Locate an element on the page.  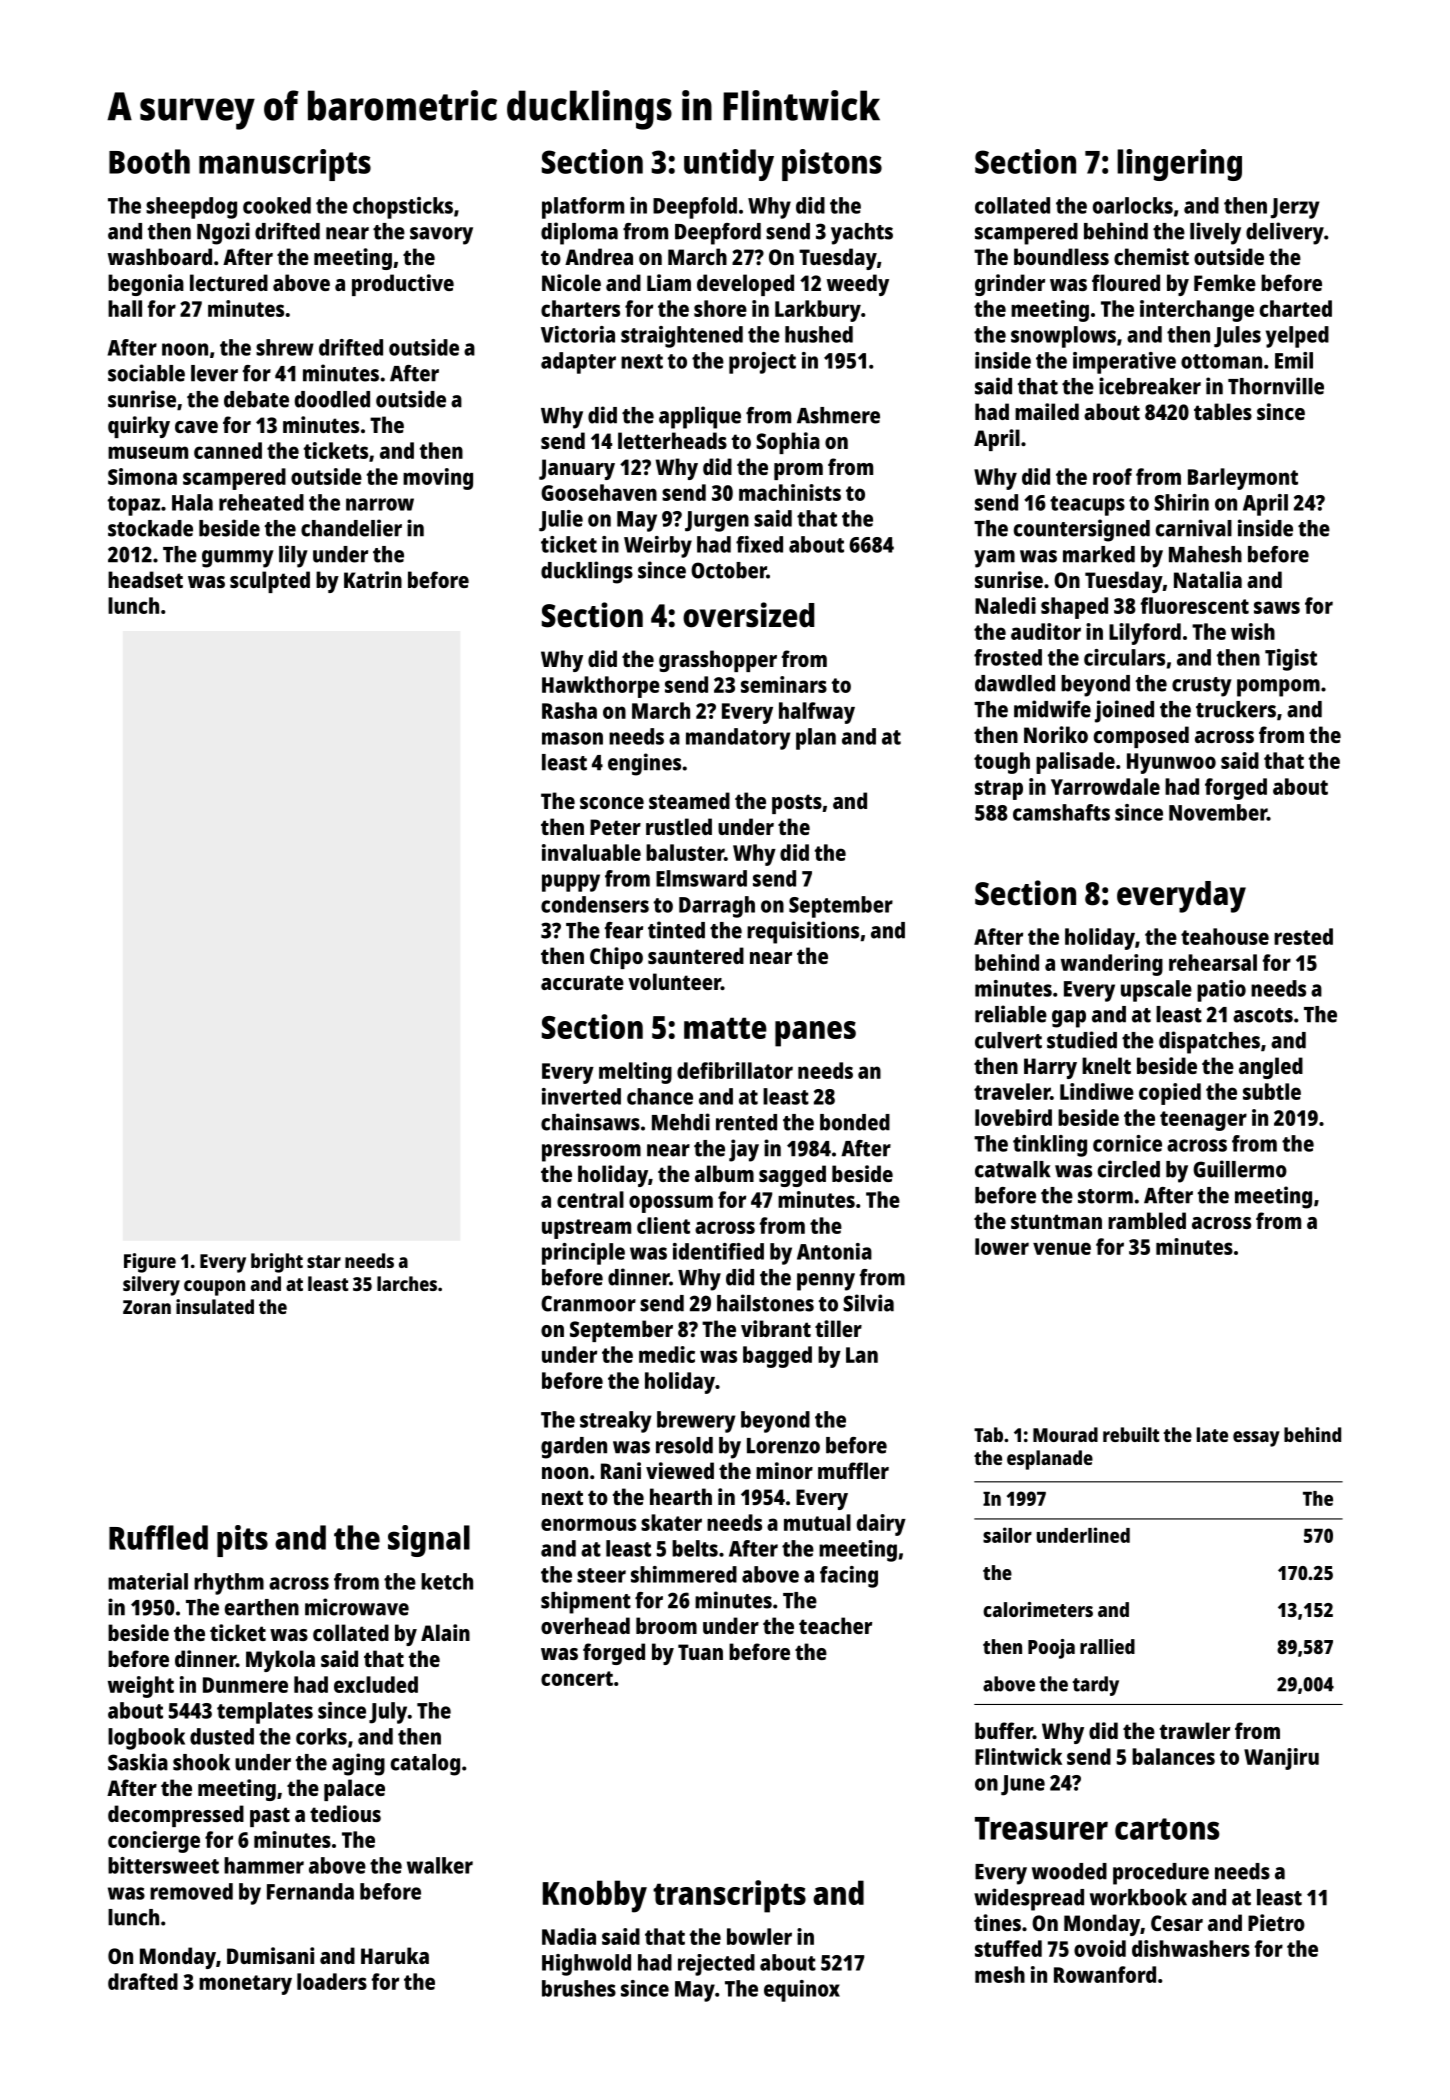
mesh is located at coordinates (1000, 1974).
